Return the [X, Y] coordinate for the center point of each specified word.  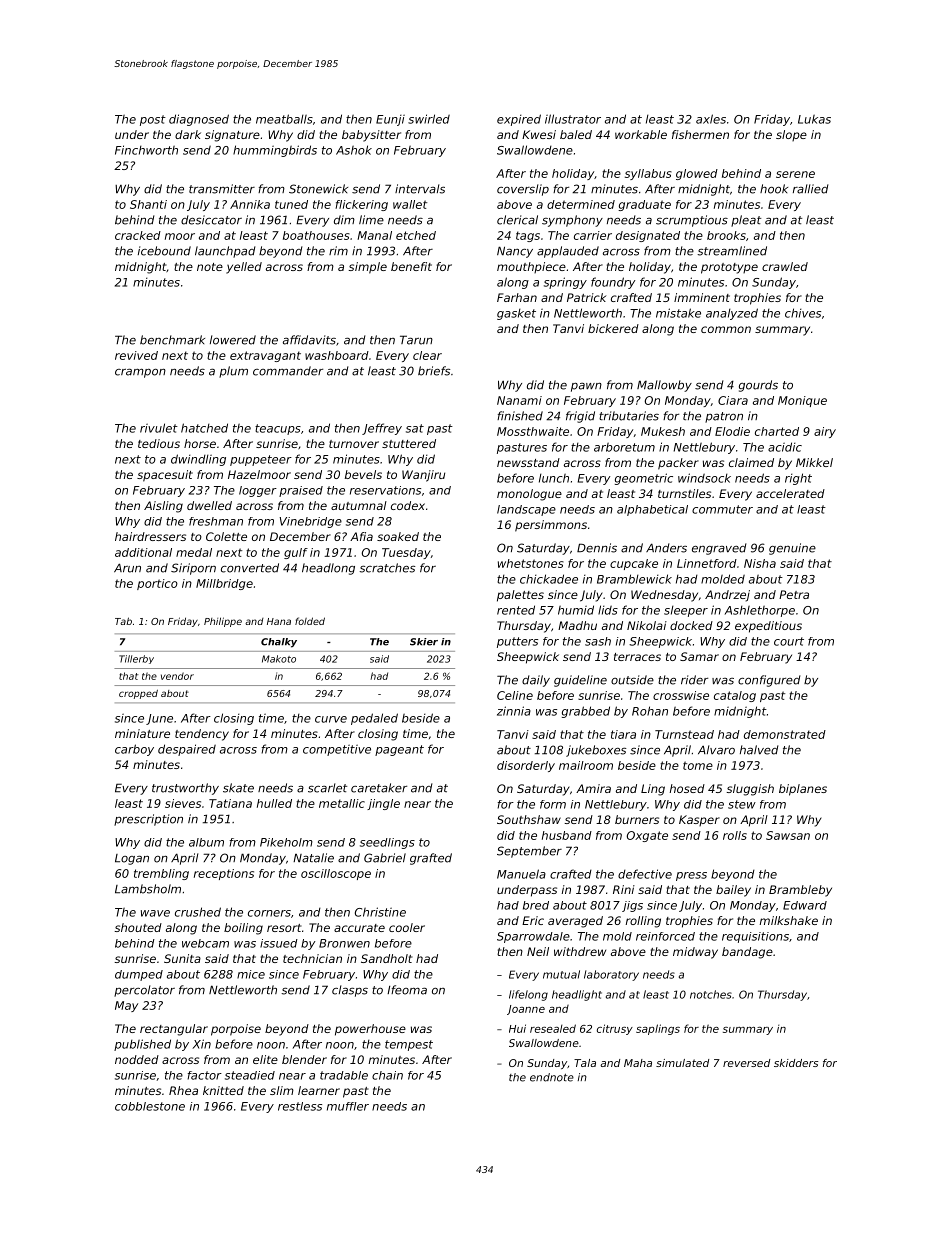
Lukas [814, 119]
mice [251, 974]
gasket [516, 314]
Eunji [390, 120]
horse [200, 443]
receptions [224, 874]
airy [825, 432]
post [153, 120]
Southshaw [529, 819]
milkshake [789, 920]
